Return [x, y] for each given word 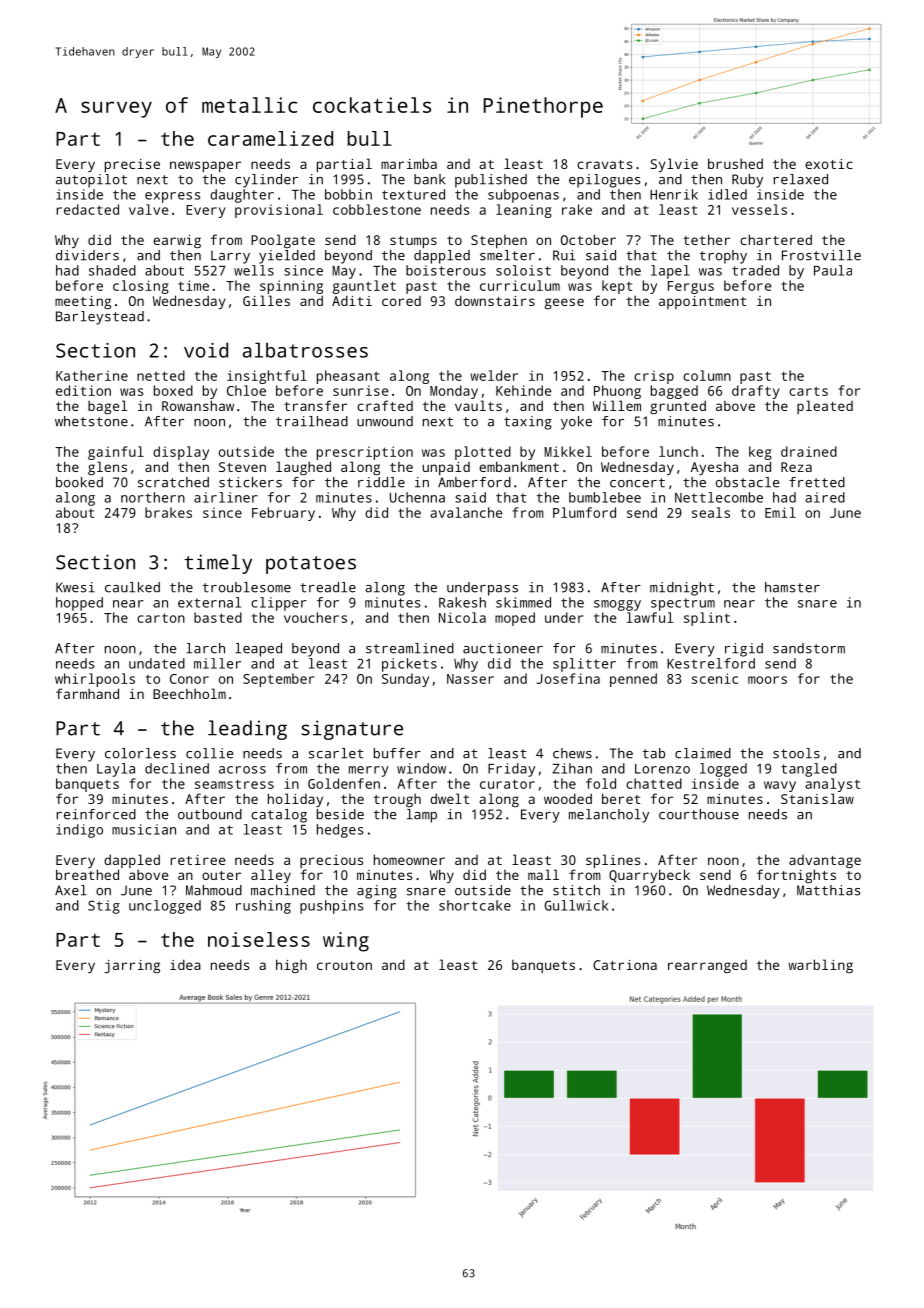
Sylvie [674, 165]
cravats [604, 164]
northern [153, 497]
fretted [817, 482]
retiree [197, 860]
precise [132, 166]
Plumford [584, 512]
